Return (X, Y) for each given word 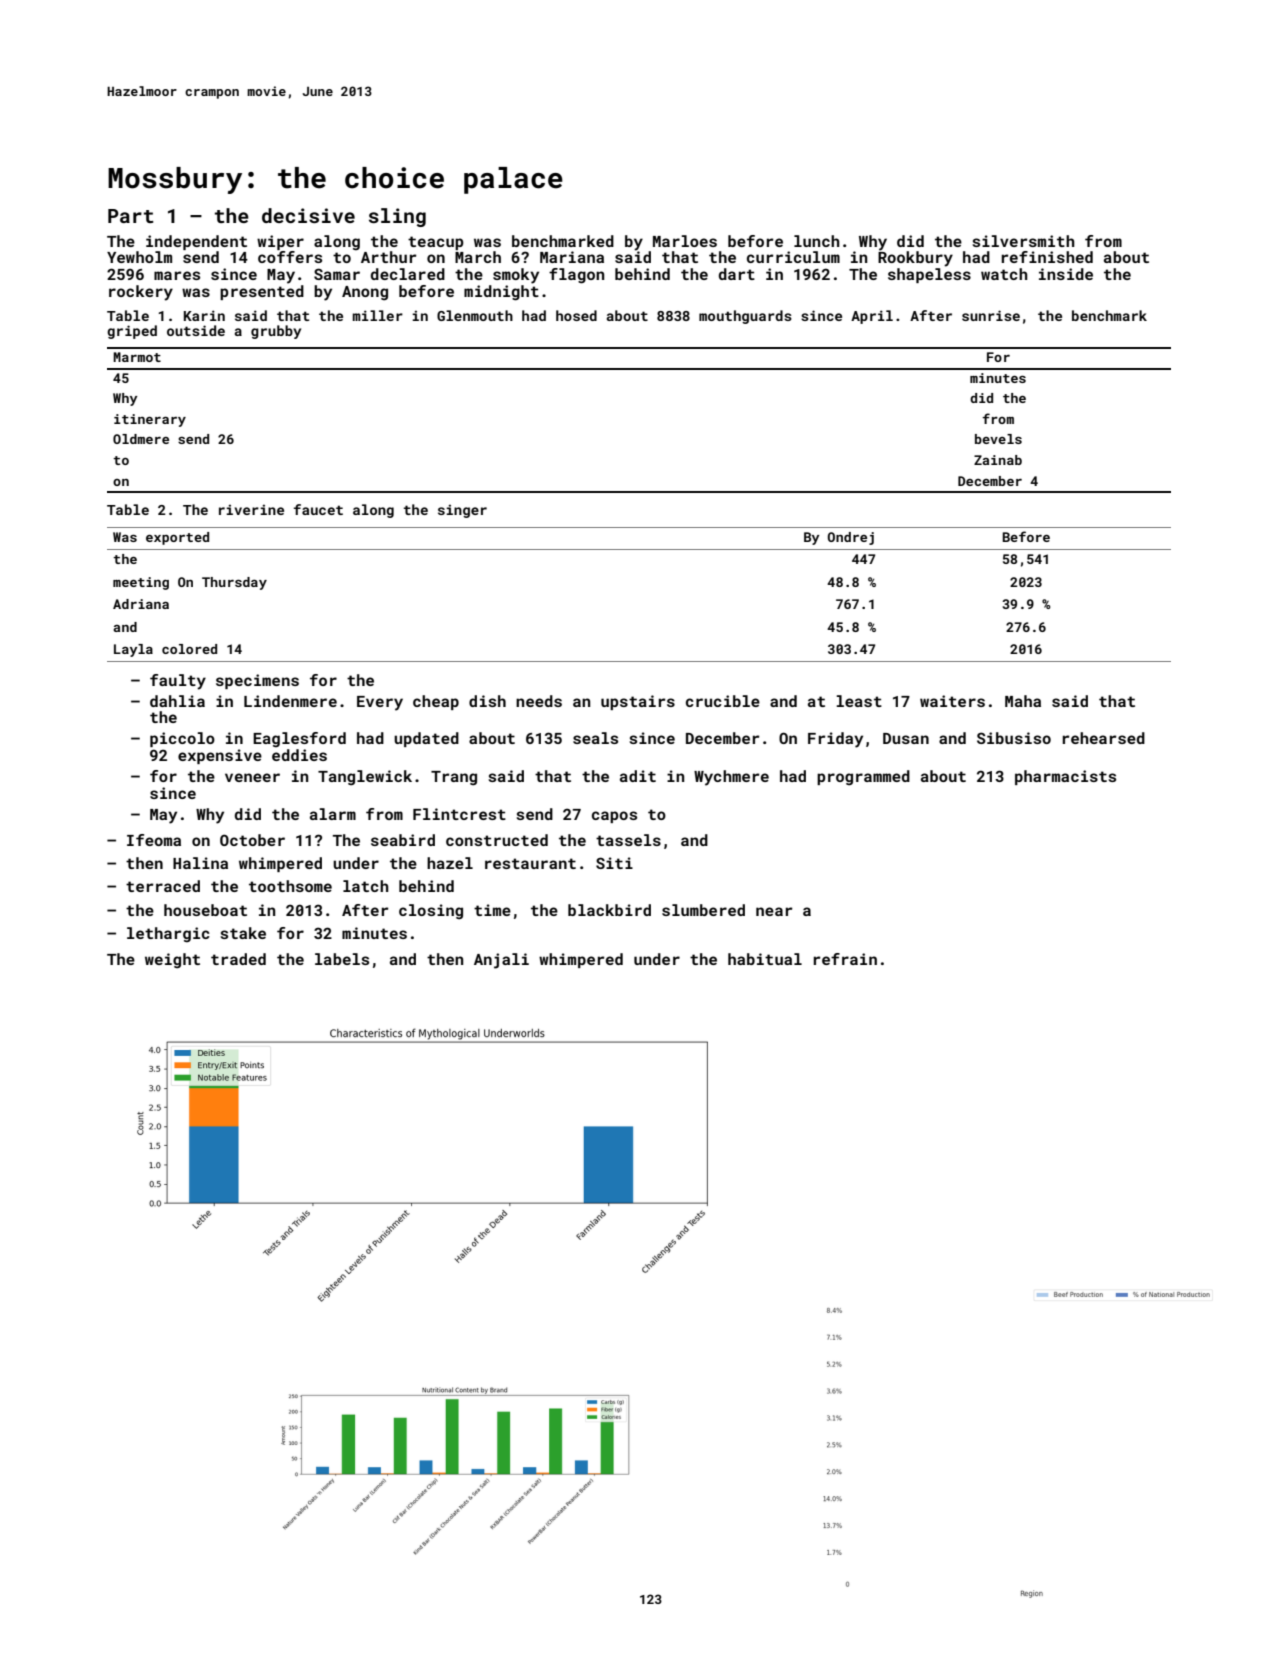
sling (397, 217)
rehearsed (1104, 738)
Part (130, 216)
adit (638, 776)
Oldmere (141, 439)
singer (462, 511)
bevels (998, 439)
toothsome (290, 886)
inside (1066, 274)
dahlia (177, 701)
